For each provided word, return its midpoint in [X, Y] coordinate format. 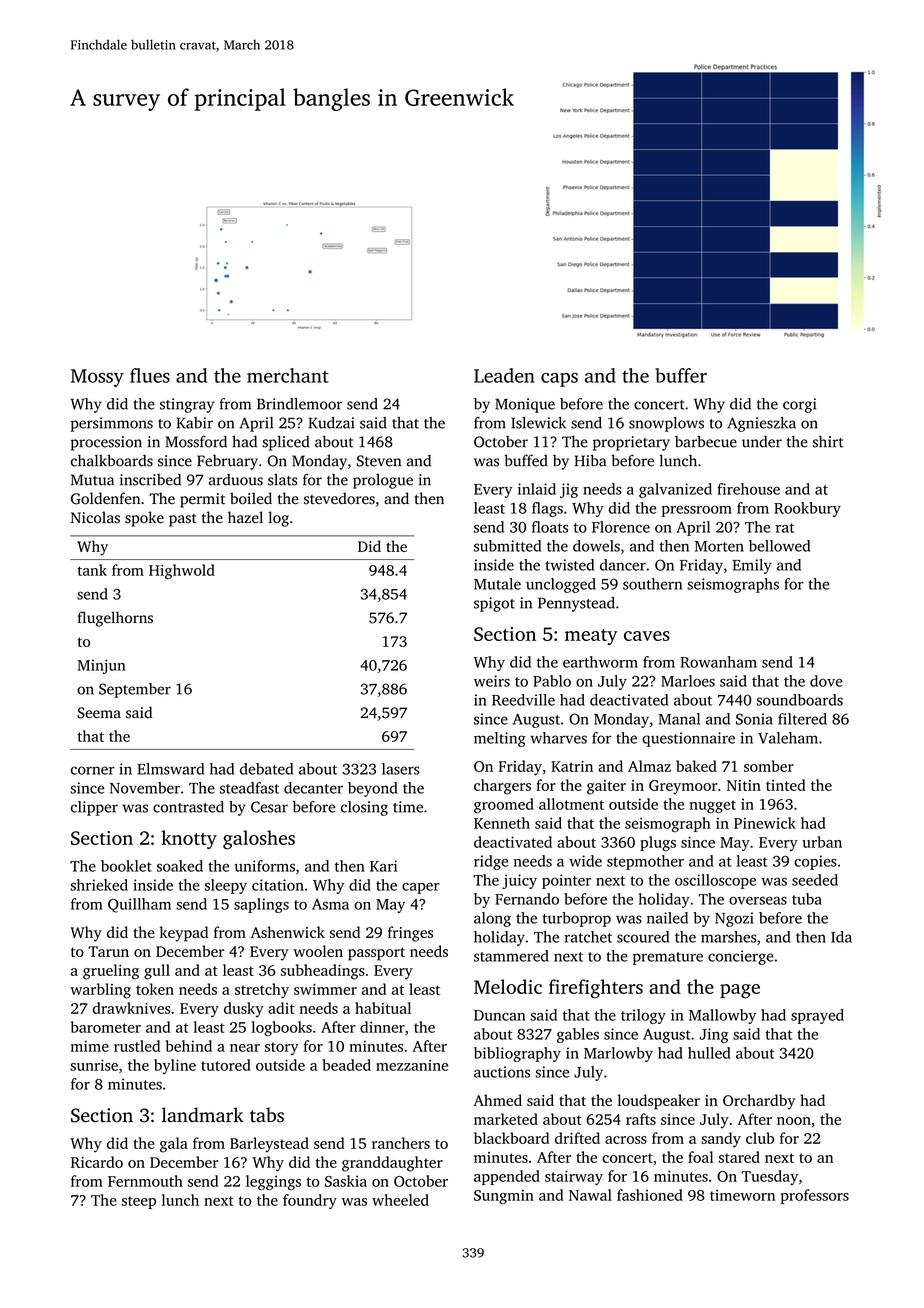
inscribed [150, 479]
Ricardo [97, 1162]
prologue [383, 481]
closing [364, 808]
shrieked [99, 885]
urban [822, 842]
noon [794, 1121]
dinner [382, 1027]
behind [189, 1046]
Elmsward [170, 769]
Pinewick [765, 823]
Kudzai [332, 423]
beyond [372, 789]
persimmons [112, 424]
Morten [719, 546]
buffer [681, 375]
